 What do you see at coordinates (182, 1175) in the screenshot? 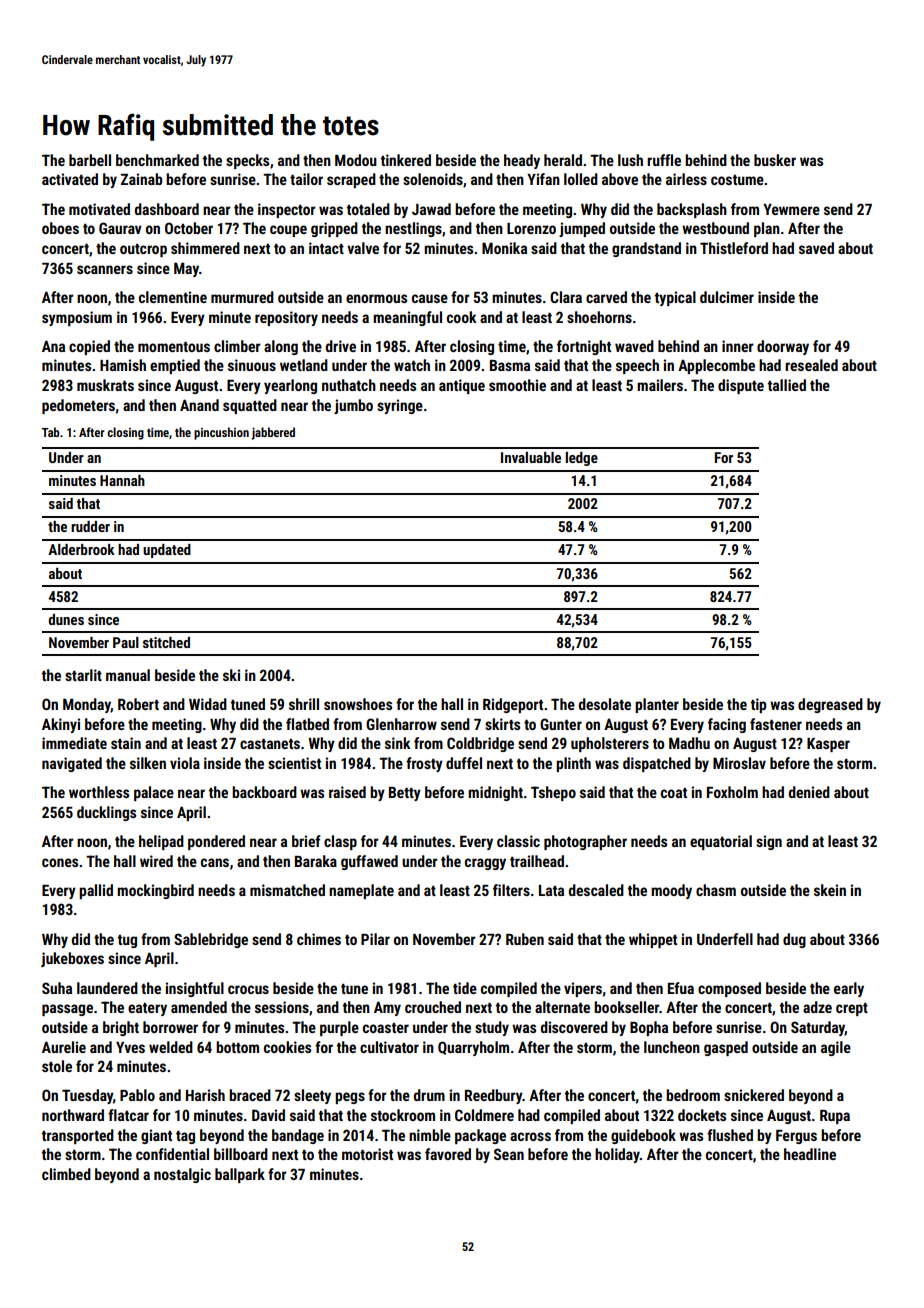
I see `nostalgic` at bounding box center [182, 1175].
